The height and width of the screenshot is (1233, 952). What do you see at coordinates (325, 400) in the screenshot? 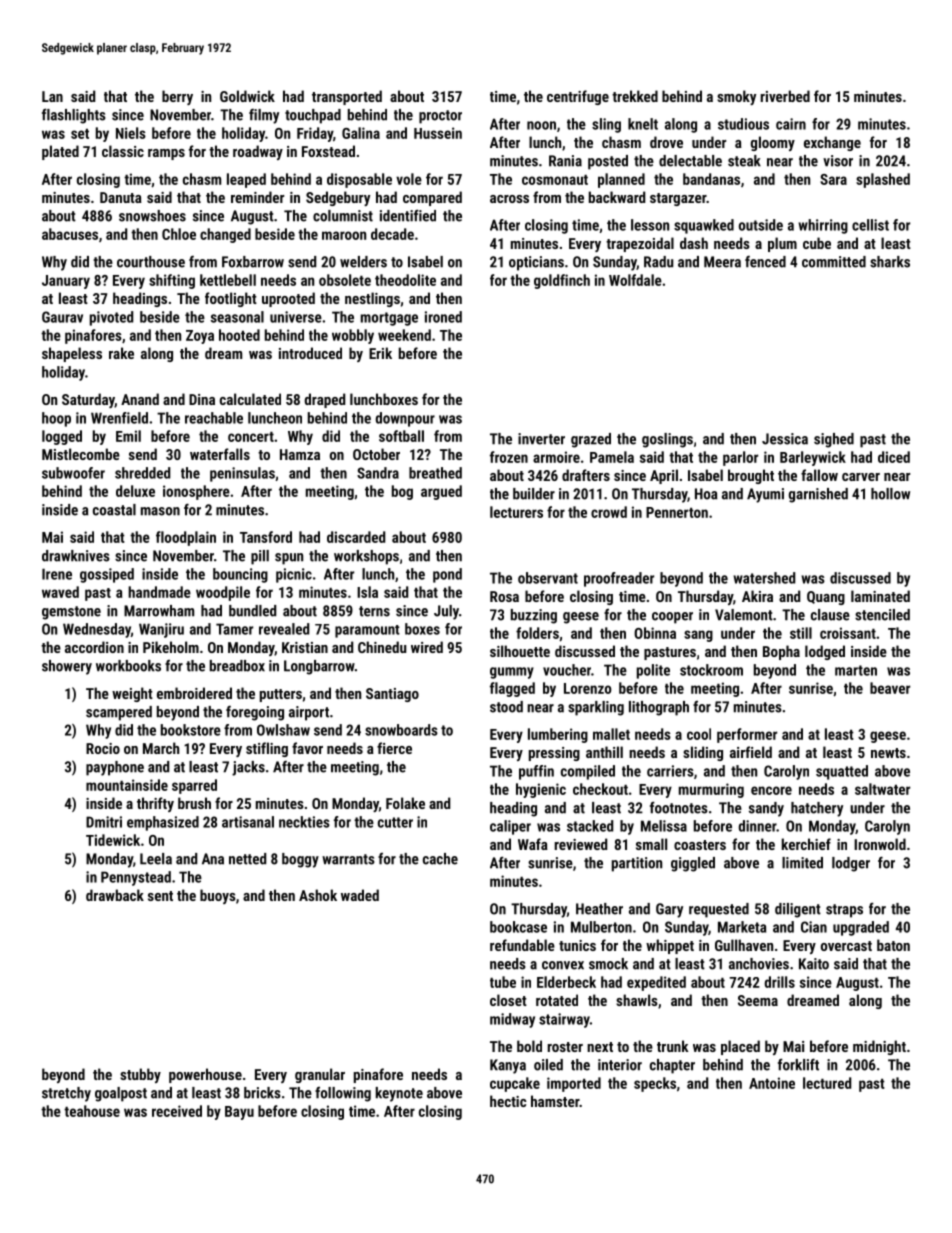
I see `draped` at bounding box center [325, 400].
